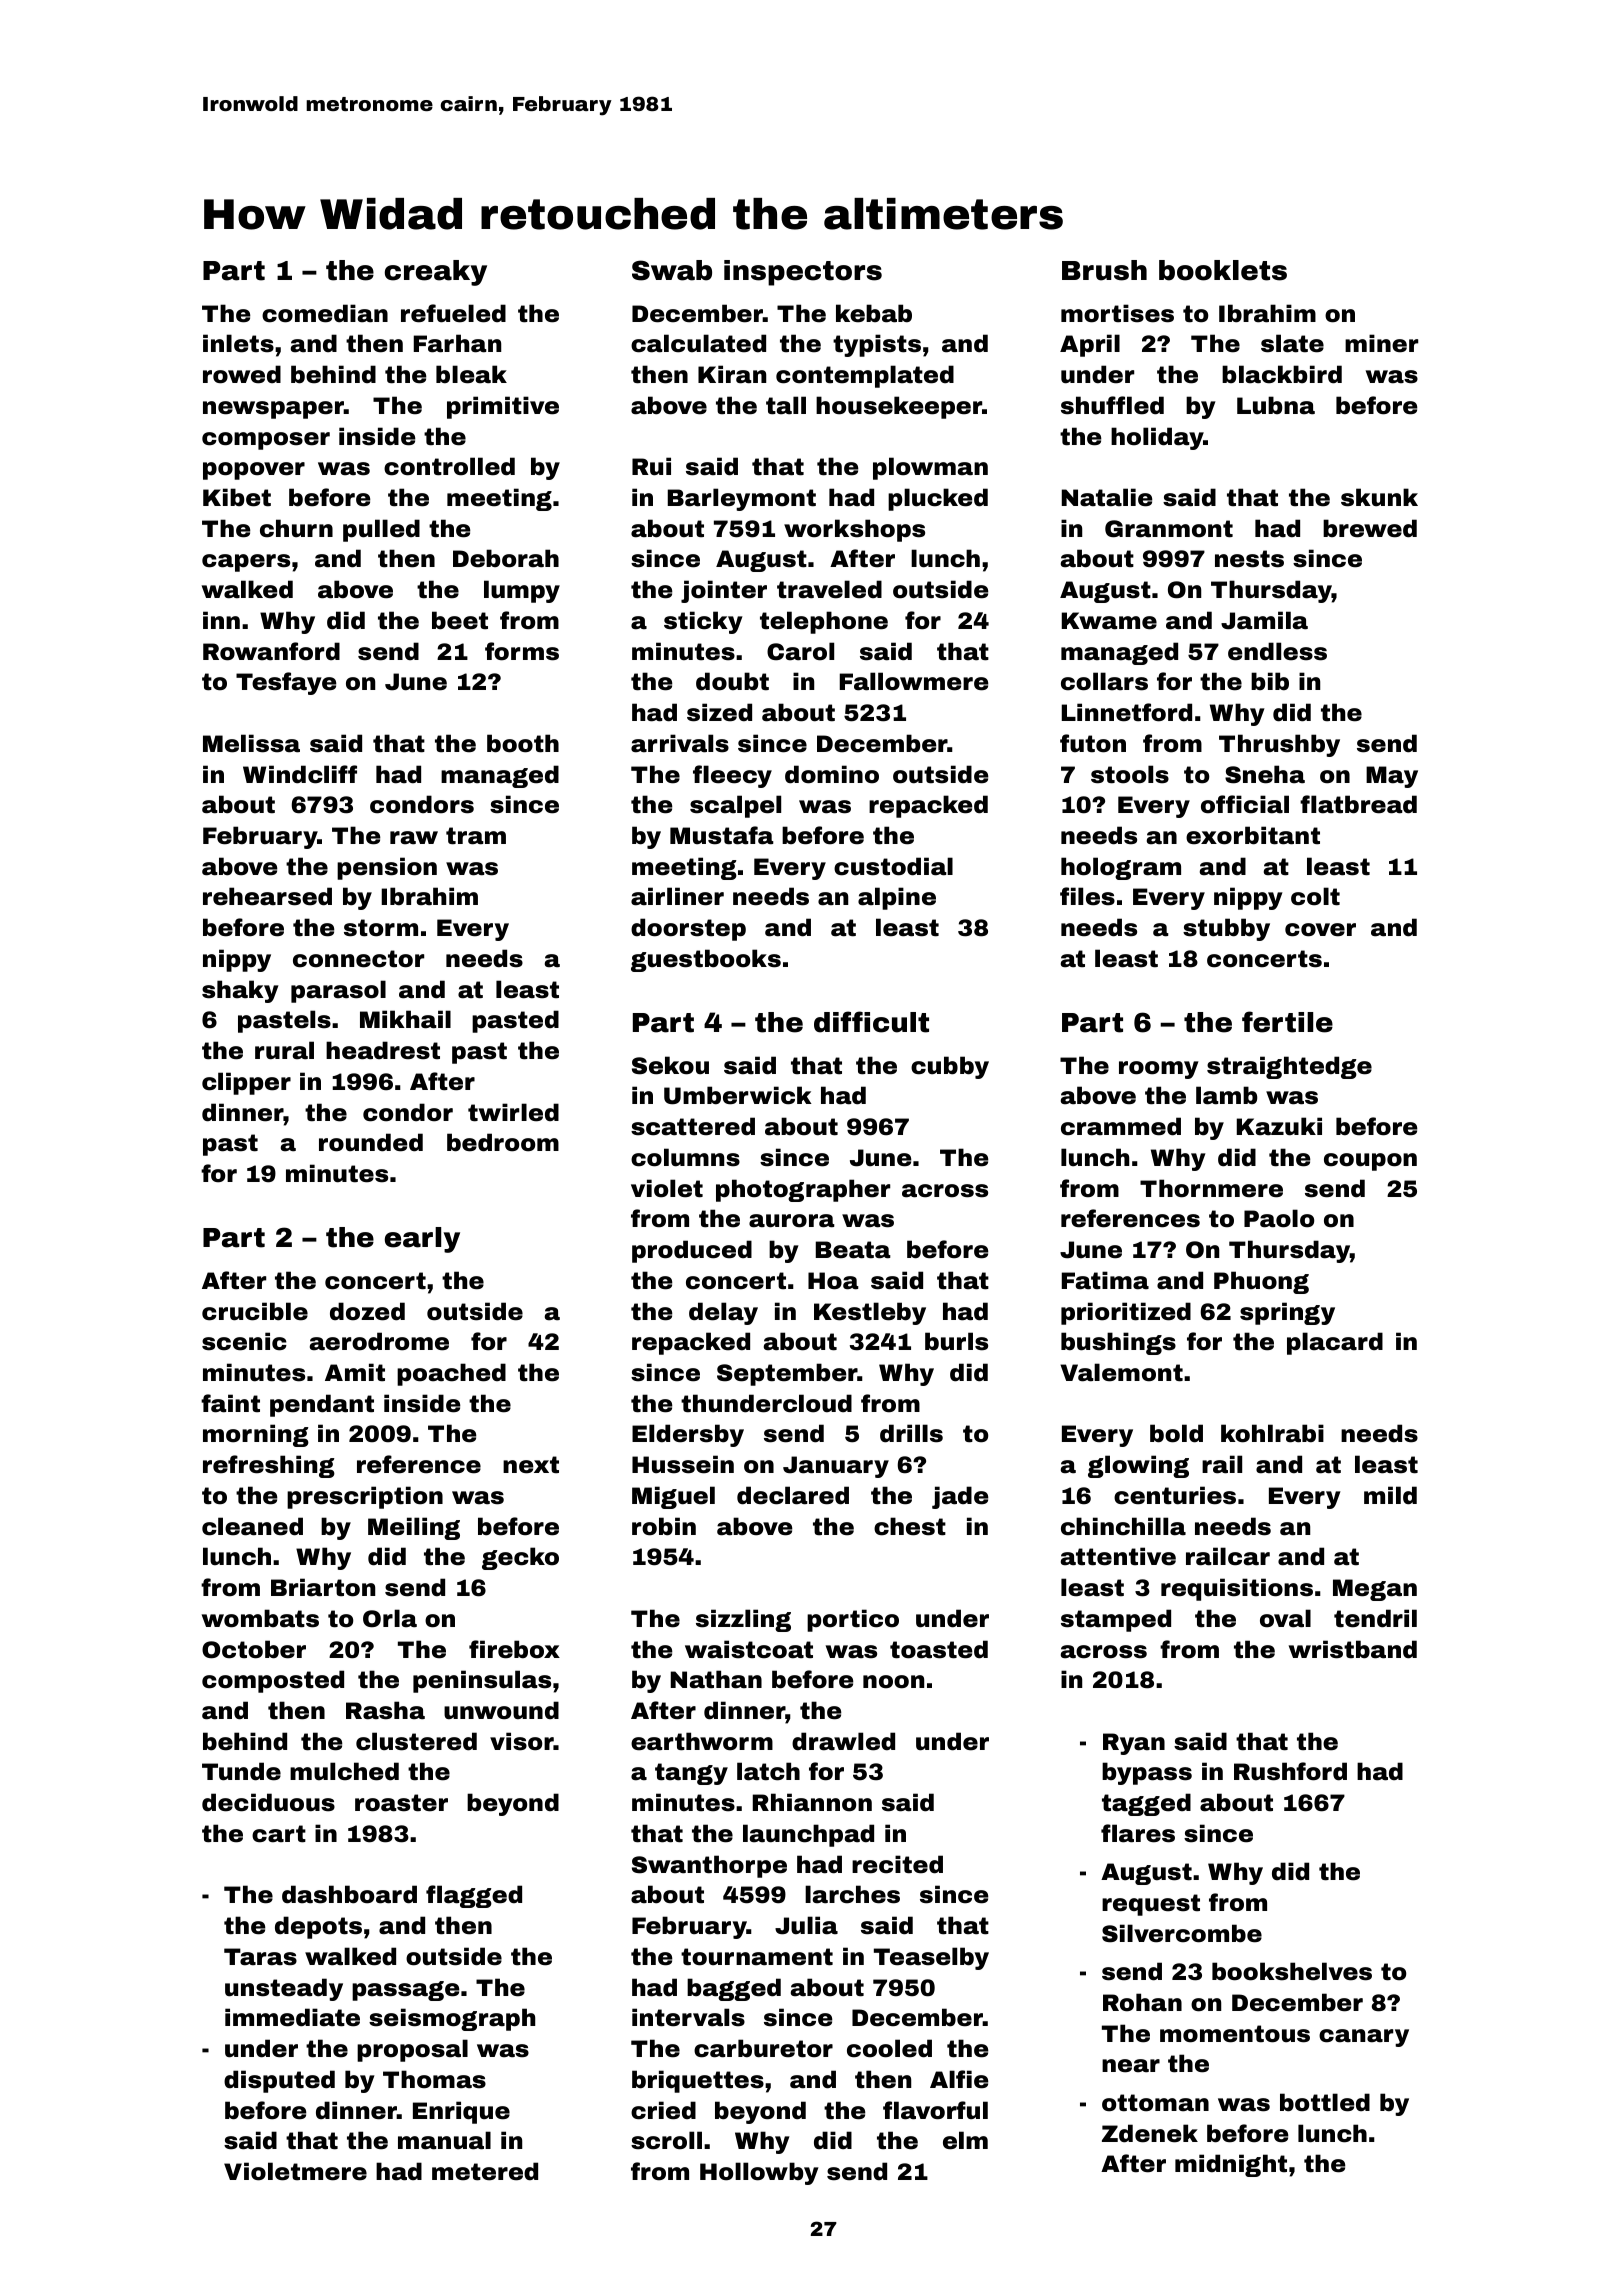 The width and height of the document is (1620, 2292). Describe the element at coordinates (476, 836) in the document. I see `tram` at that location.
